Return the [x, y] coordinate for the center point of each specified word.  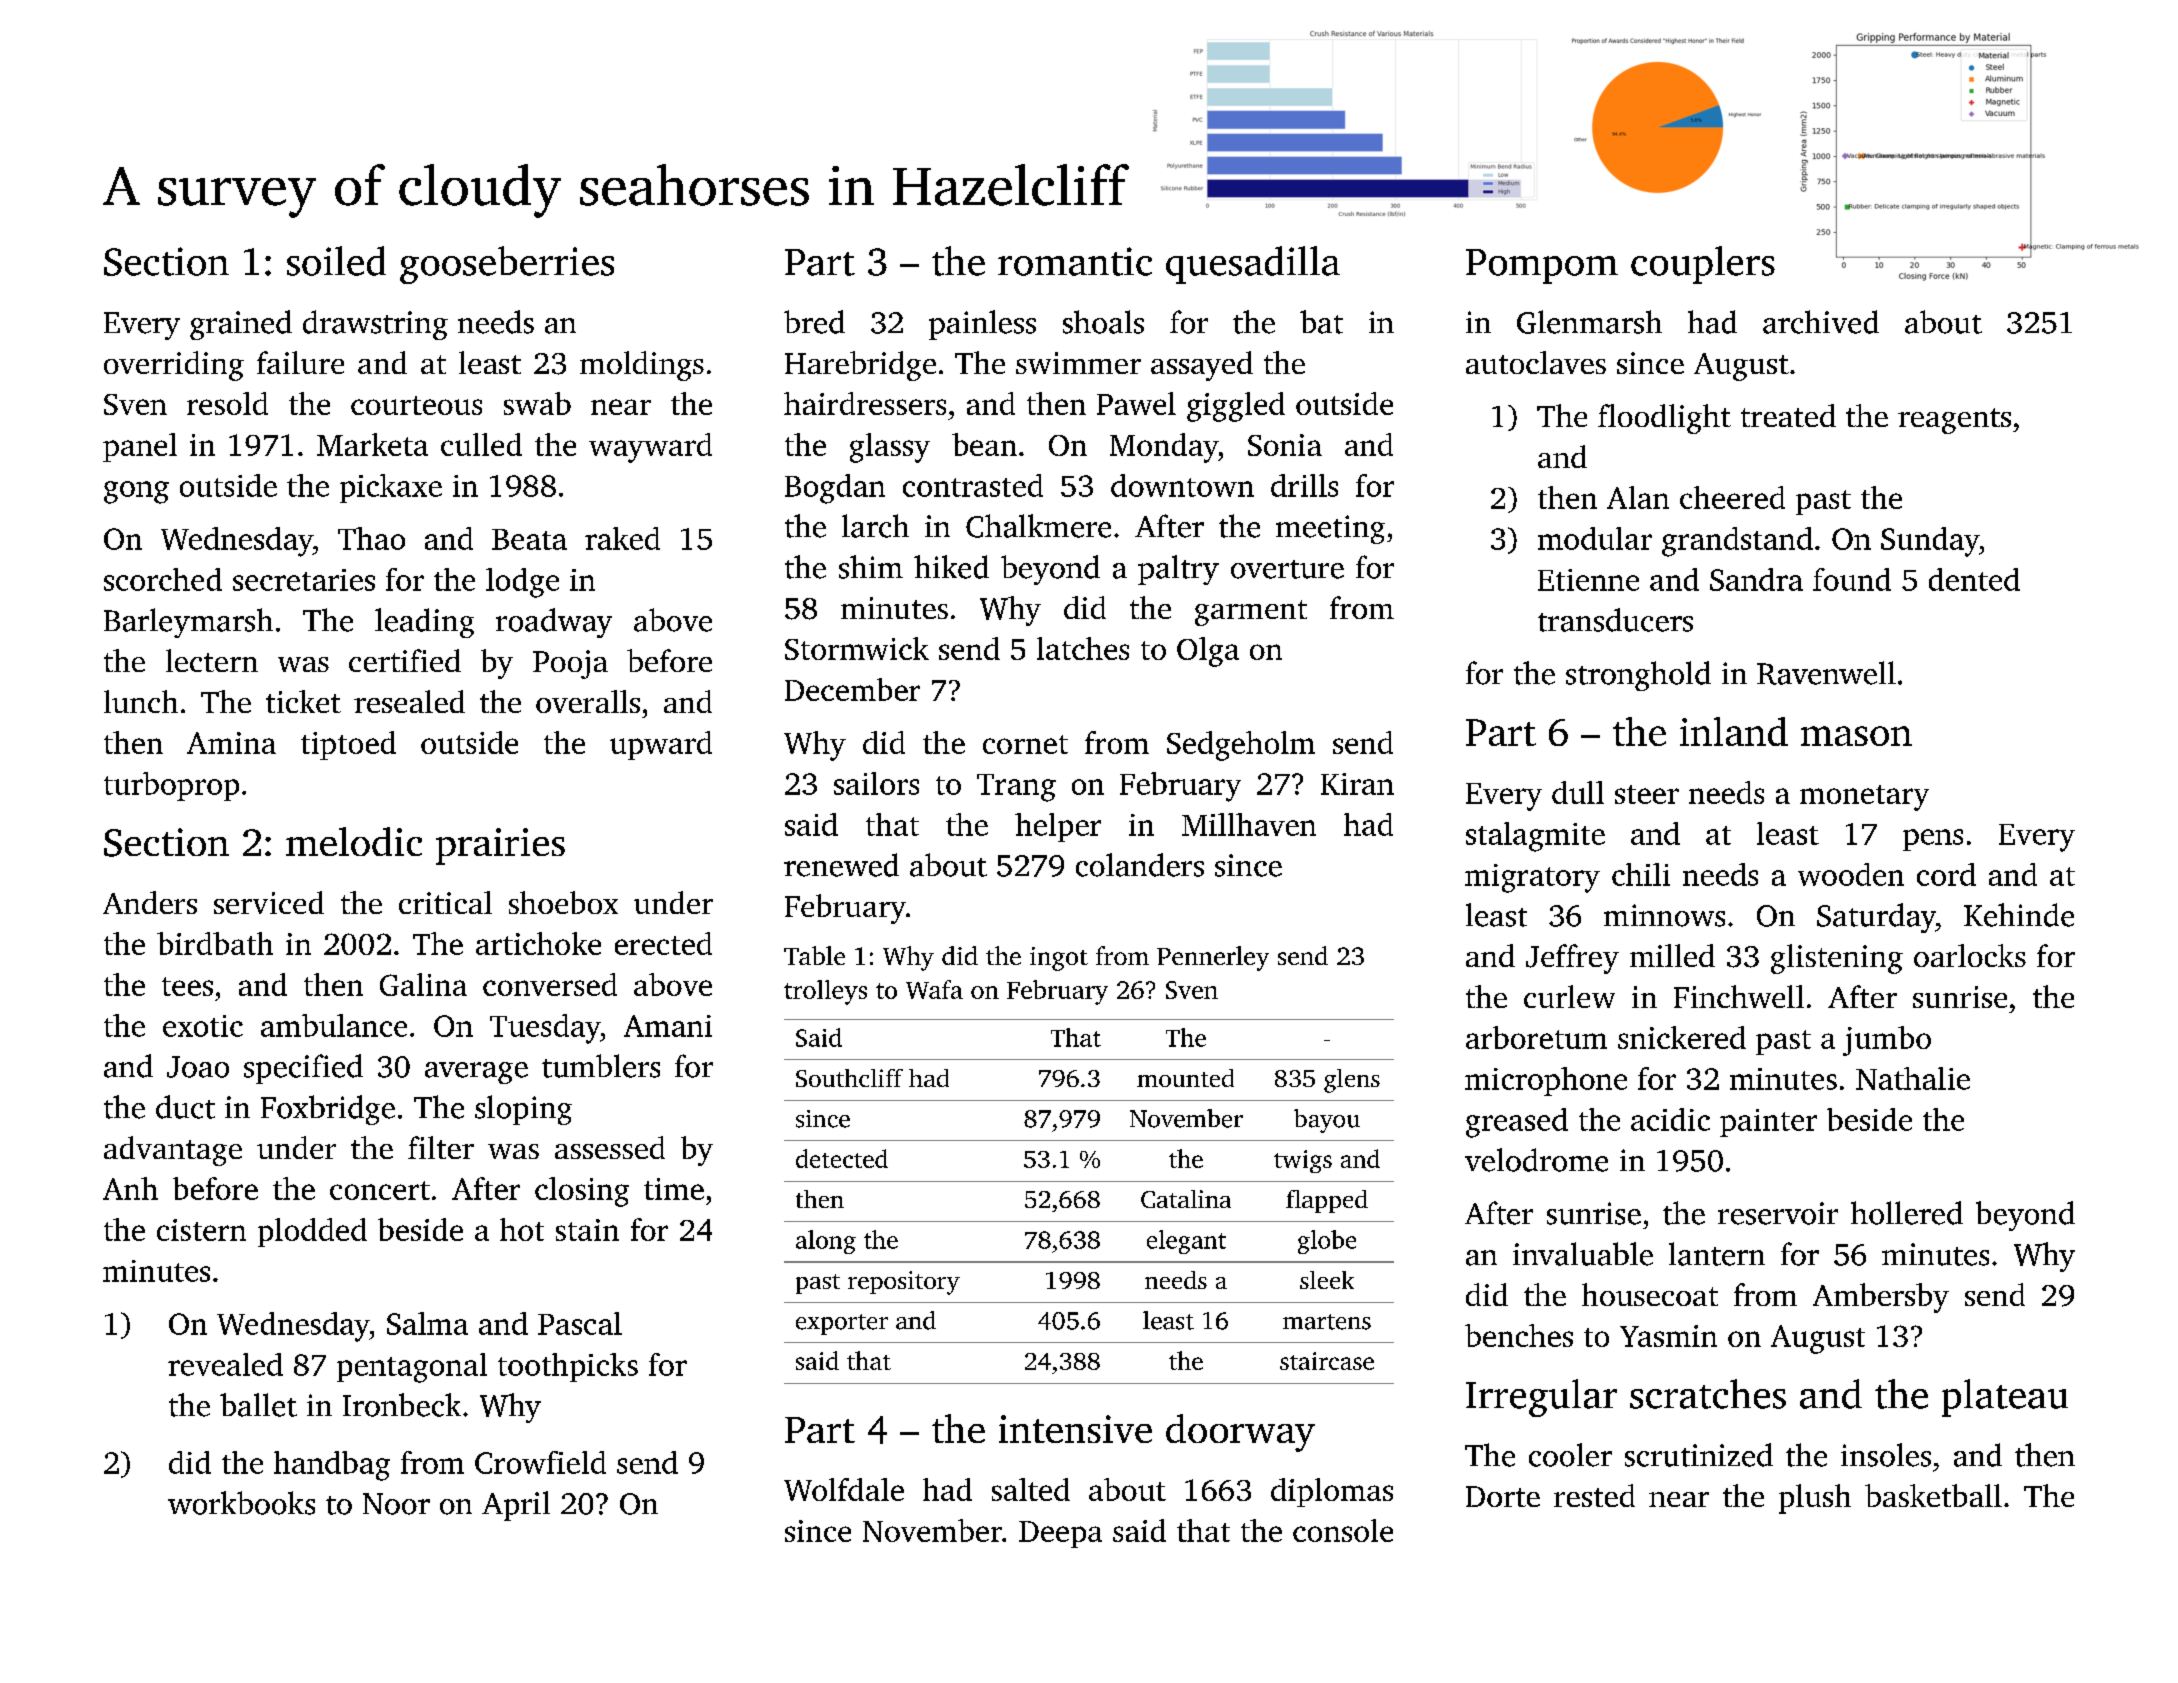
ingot [1059, 959]
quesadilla [1253, 265]
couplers [1703, 265]
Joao [198, 1067]
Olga [1208, 652]
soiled [336, 261]
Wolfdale [844, 1489]
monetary [1864, 798]
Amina [231, 743]
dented [1974, 579]
